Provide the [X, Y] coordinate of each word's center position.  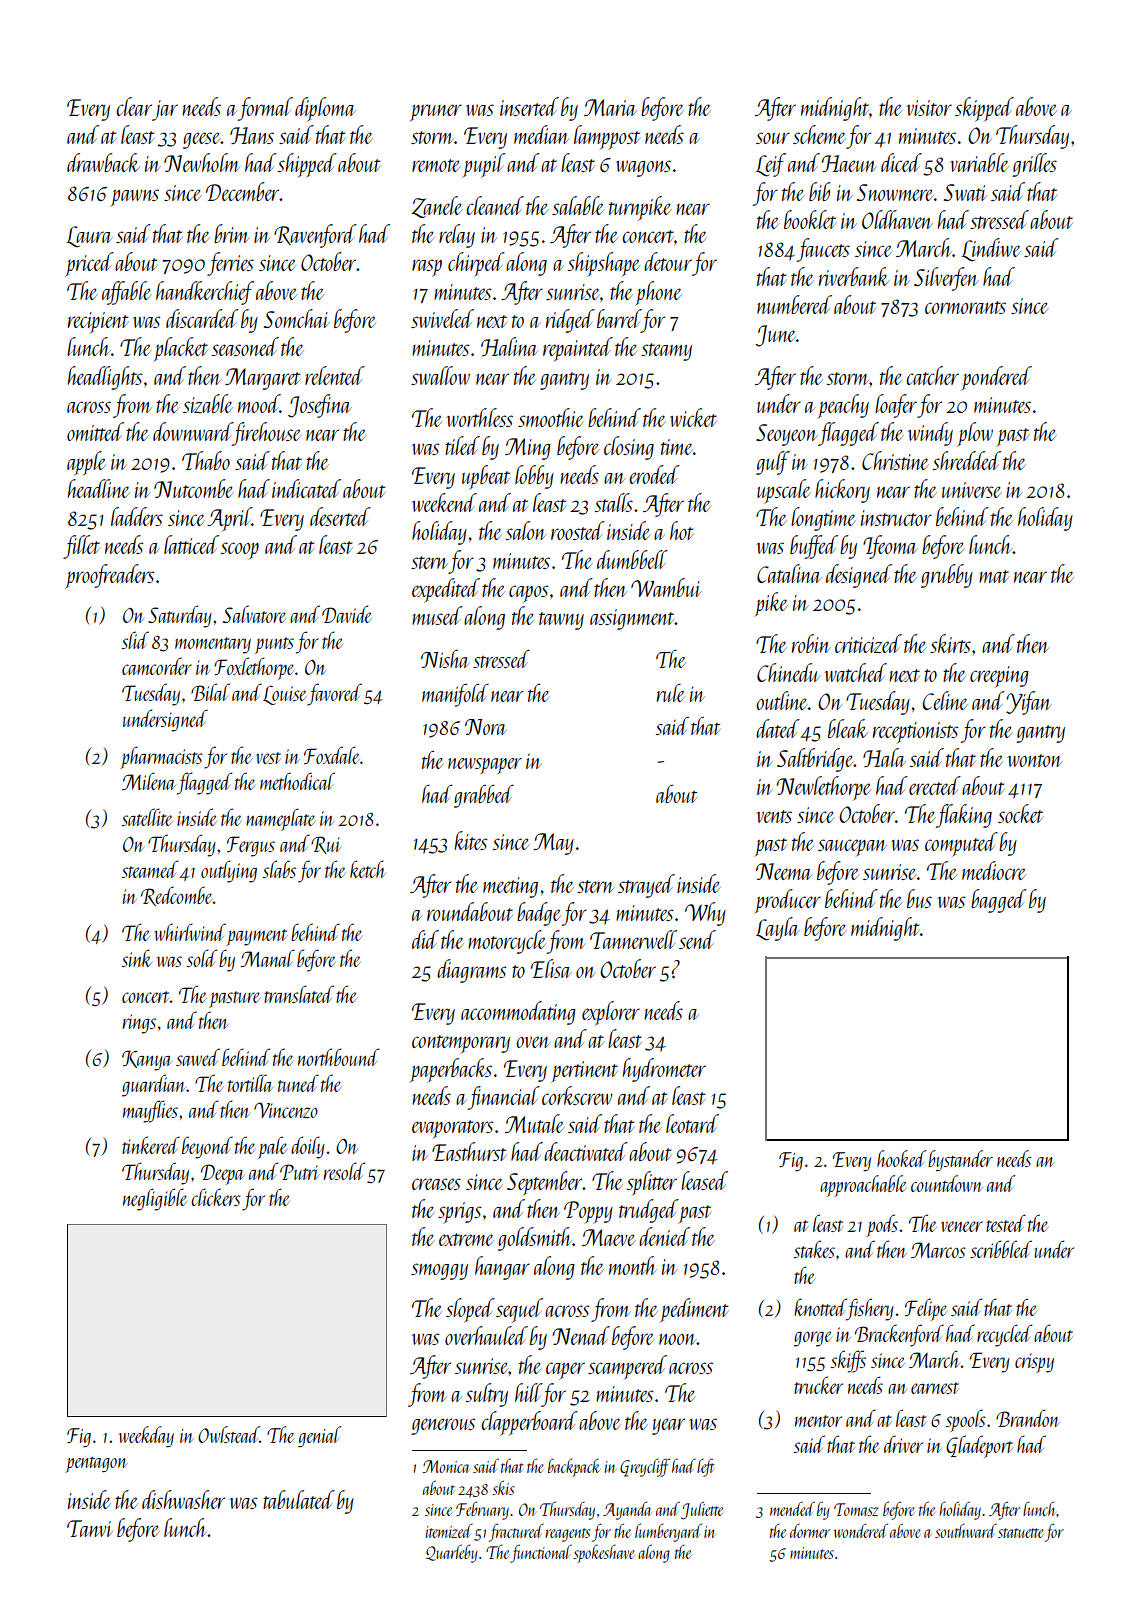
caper [565, 1371]
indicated [306, 488]
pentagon [96, 1465]
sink [137, 958]
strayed [646, 886]
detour [668, 261]
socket [1020, 813]
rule [670, 693]
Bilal [210, 692]
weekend [444, 502]
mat [994, 576]
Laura [89, 237]
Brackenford [899, 1335]
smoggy [439, 1271]
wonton [1034, 760]
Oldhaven [897, 219]
